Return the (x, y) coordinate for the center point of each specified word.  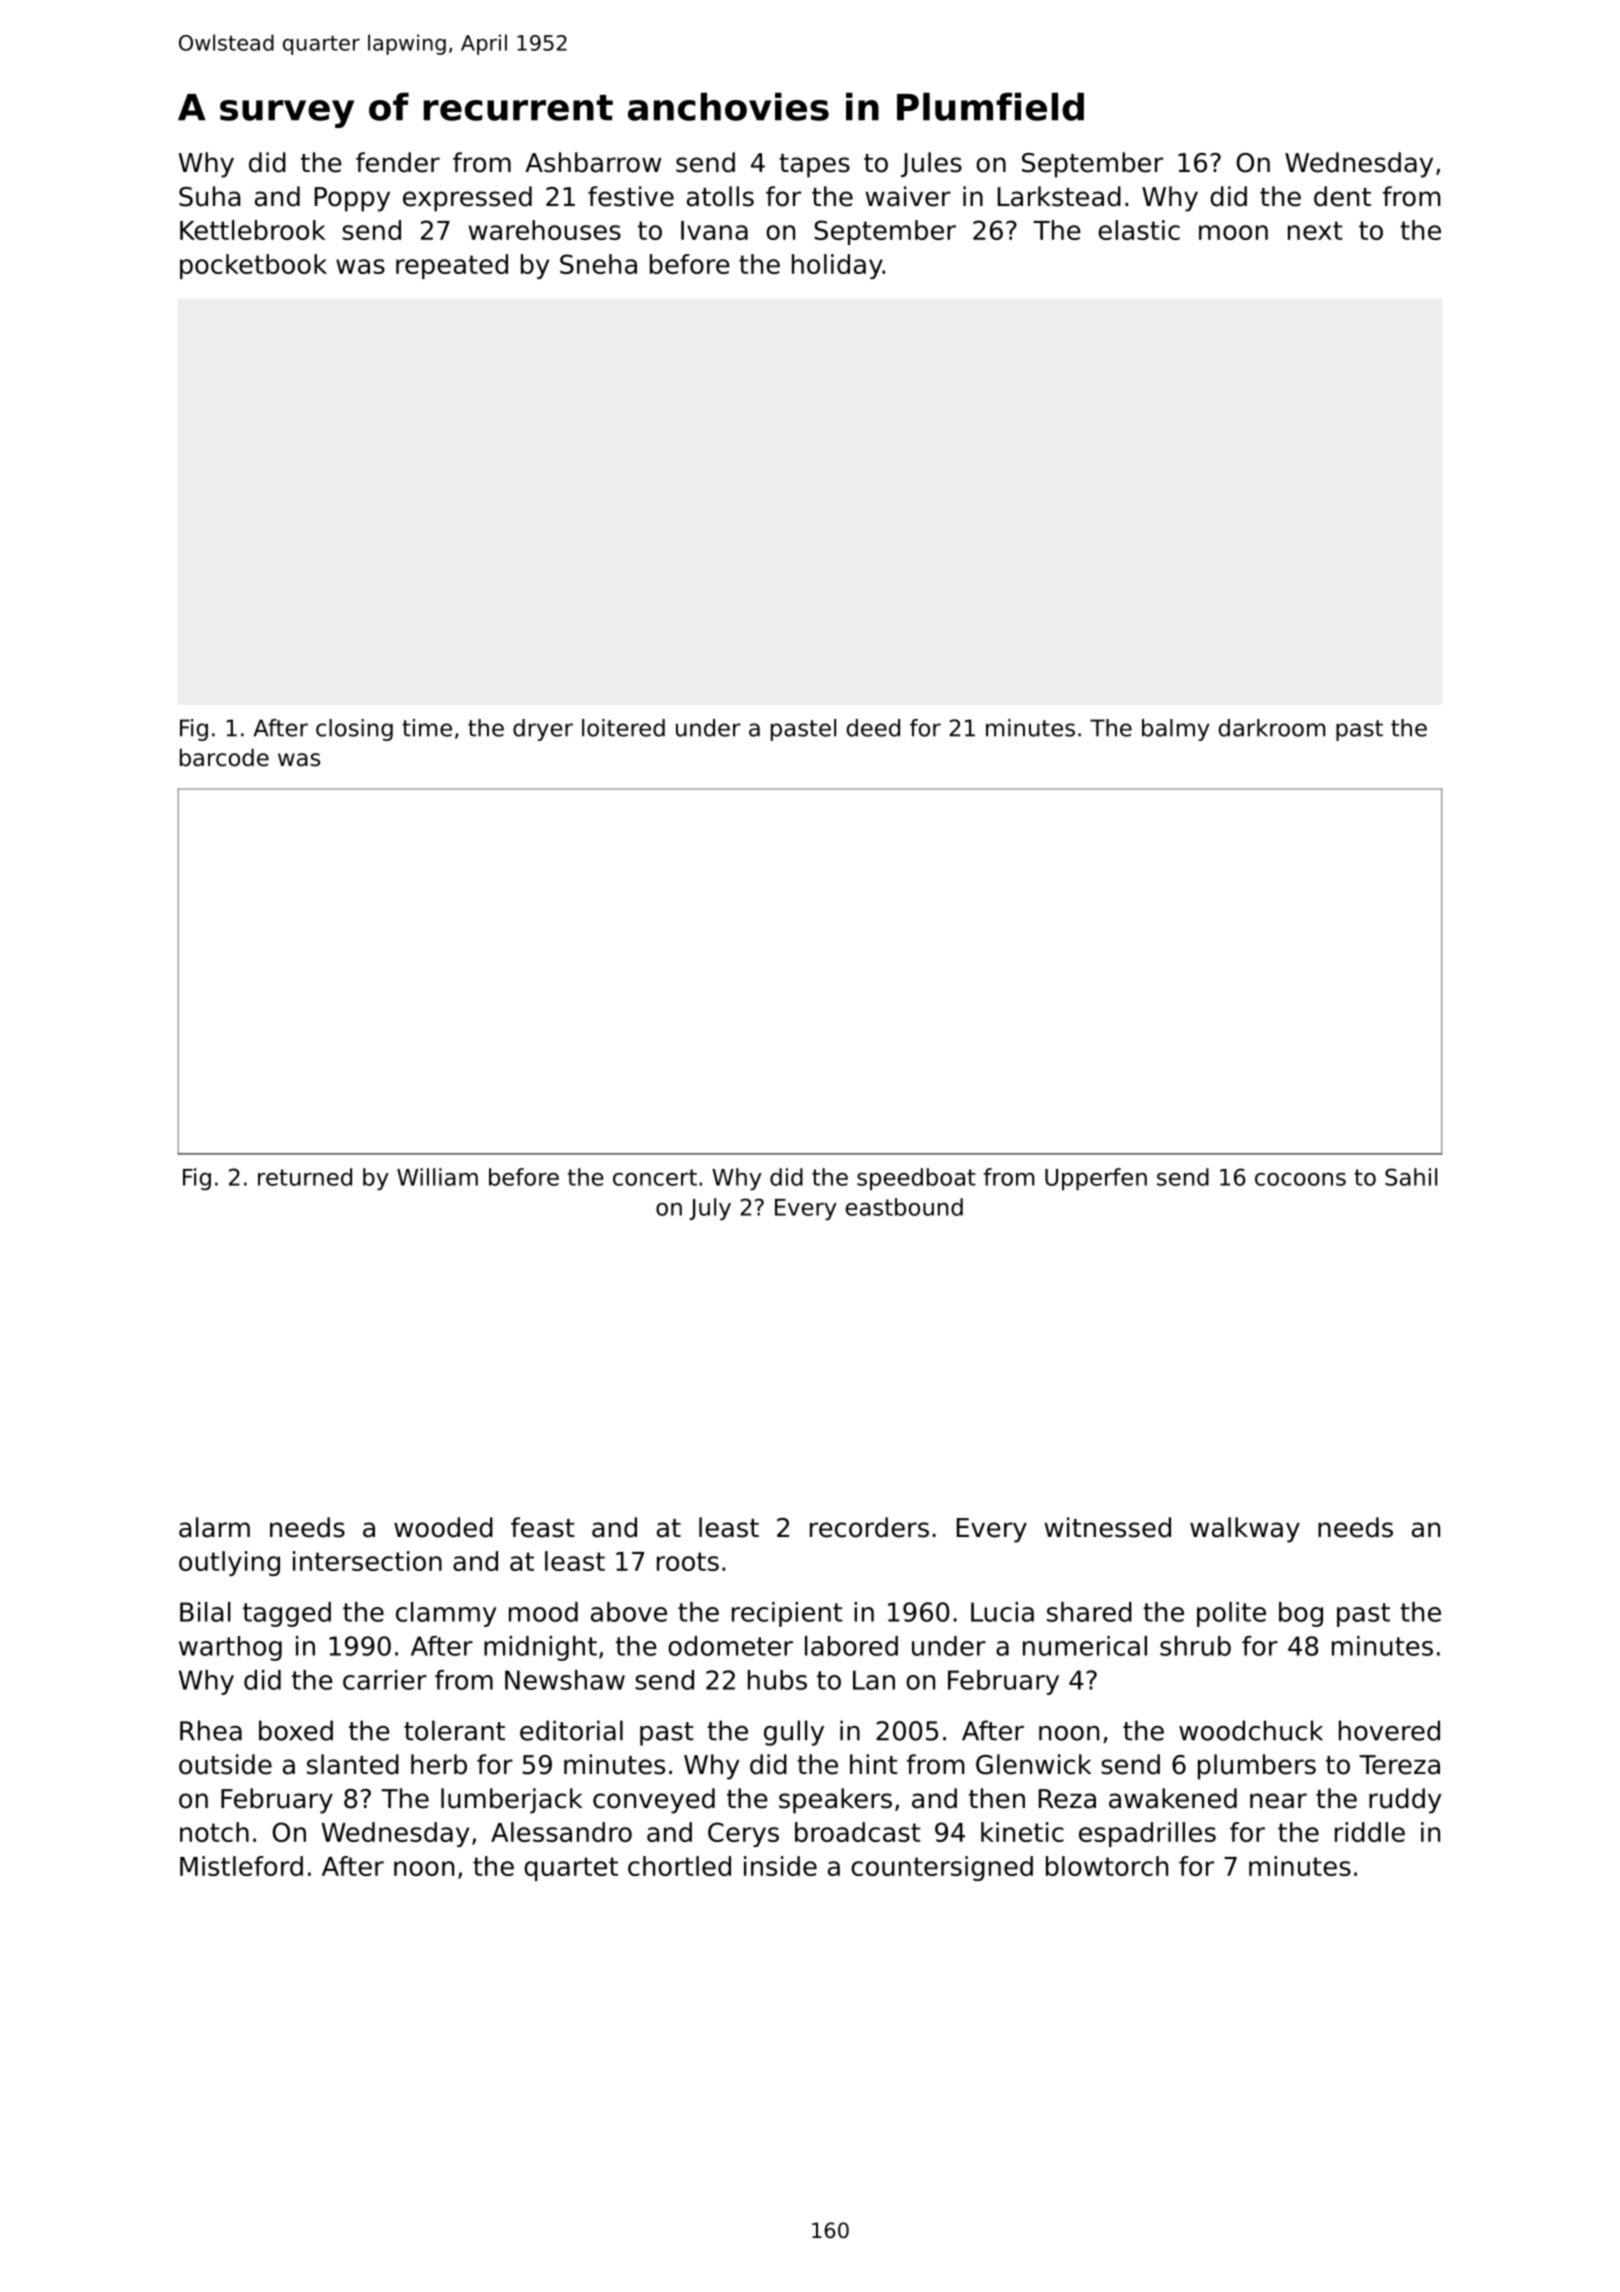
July (710, 1209)
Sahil (1411, 1177)
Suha (210, 196)
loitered (623, 728)
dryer (543, 730)
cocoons (1300, 1179)
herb (439, 1764)
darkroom (1272, 728)
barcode (224, 757)
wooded (443, 1527)
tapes (814, 166)
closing (354, 730)
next (1315, 230)
